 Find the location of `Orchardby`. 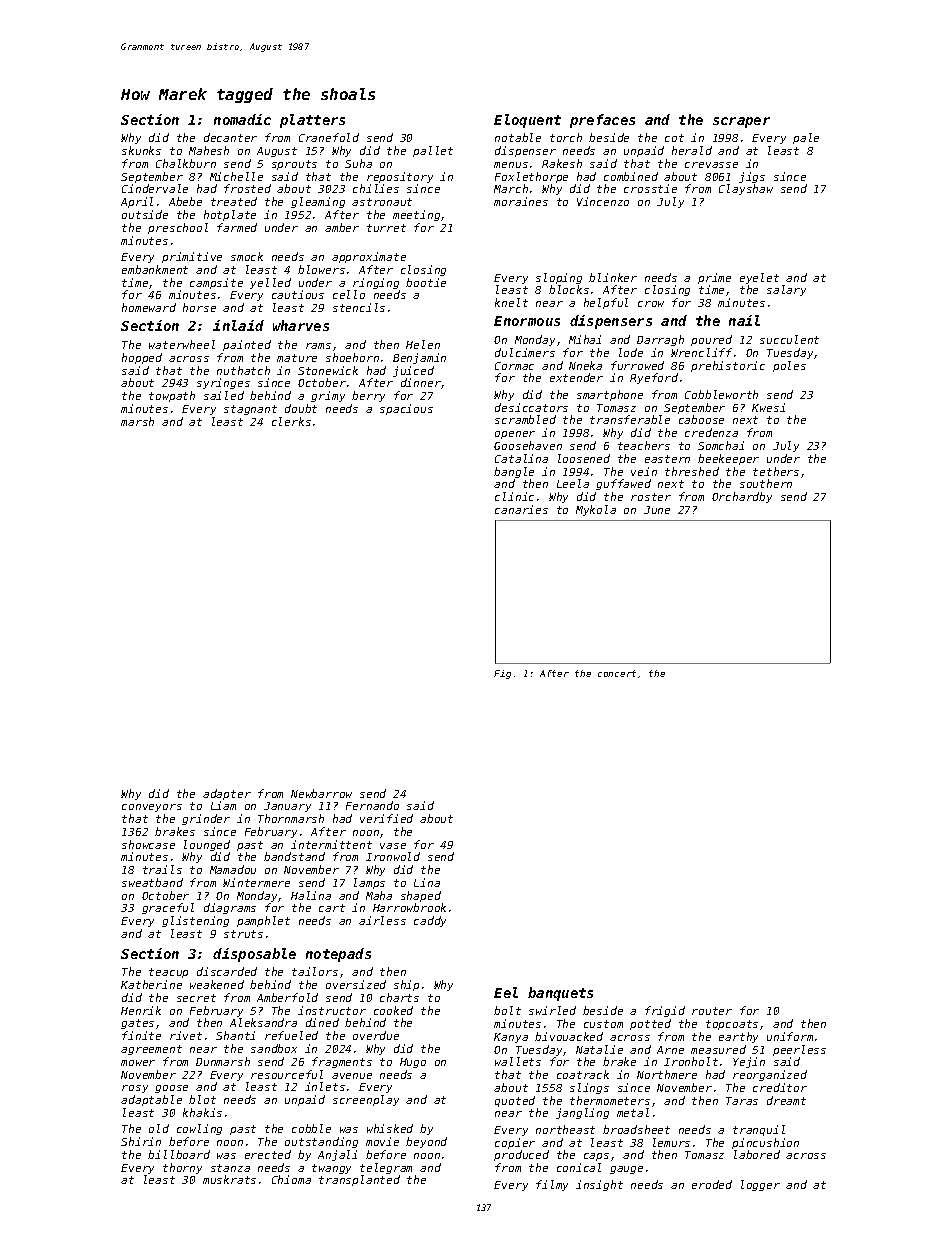

Orchardby is located at coordinates (742, 497).
